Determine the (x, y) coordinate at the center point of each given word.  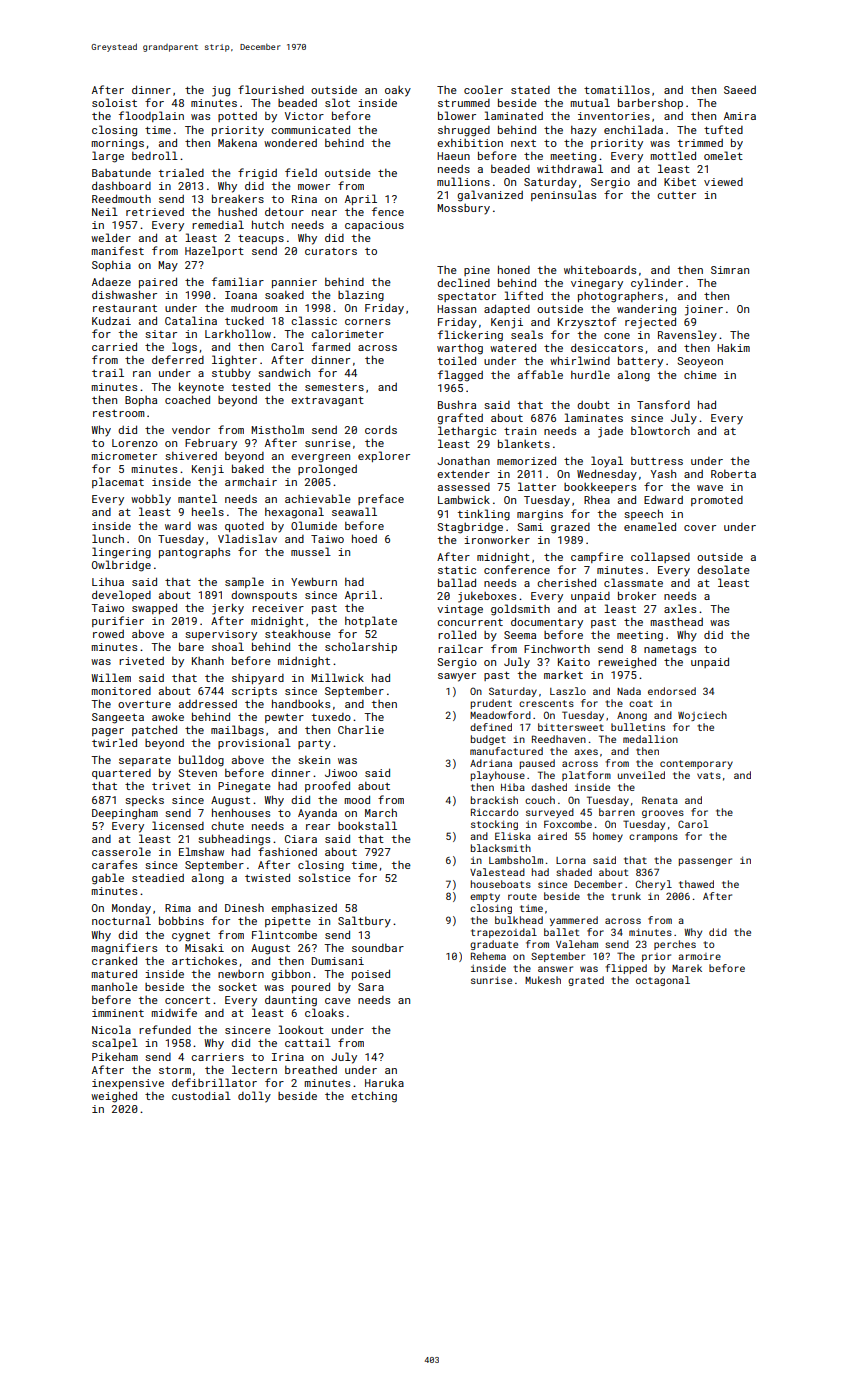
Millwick (337, 677)
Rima (178, 908)
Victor (304, 116)
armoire (699, 956)
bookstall (367, 825)
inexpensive (128, 1084)
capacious (374, 226)
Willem (111, 677)
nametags (670, 651)
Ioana (241, 295)
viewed (723, 182)
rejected (650, 323)
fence (388, 211)
